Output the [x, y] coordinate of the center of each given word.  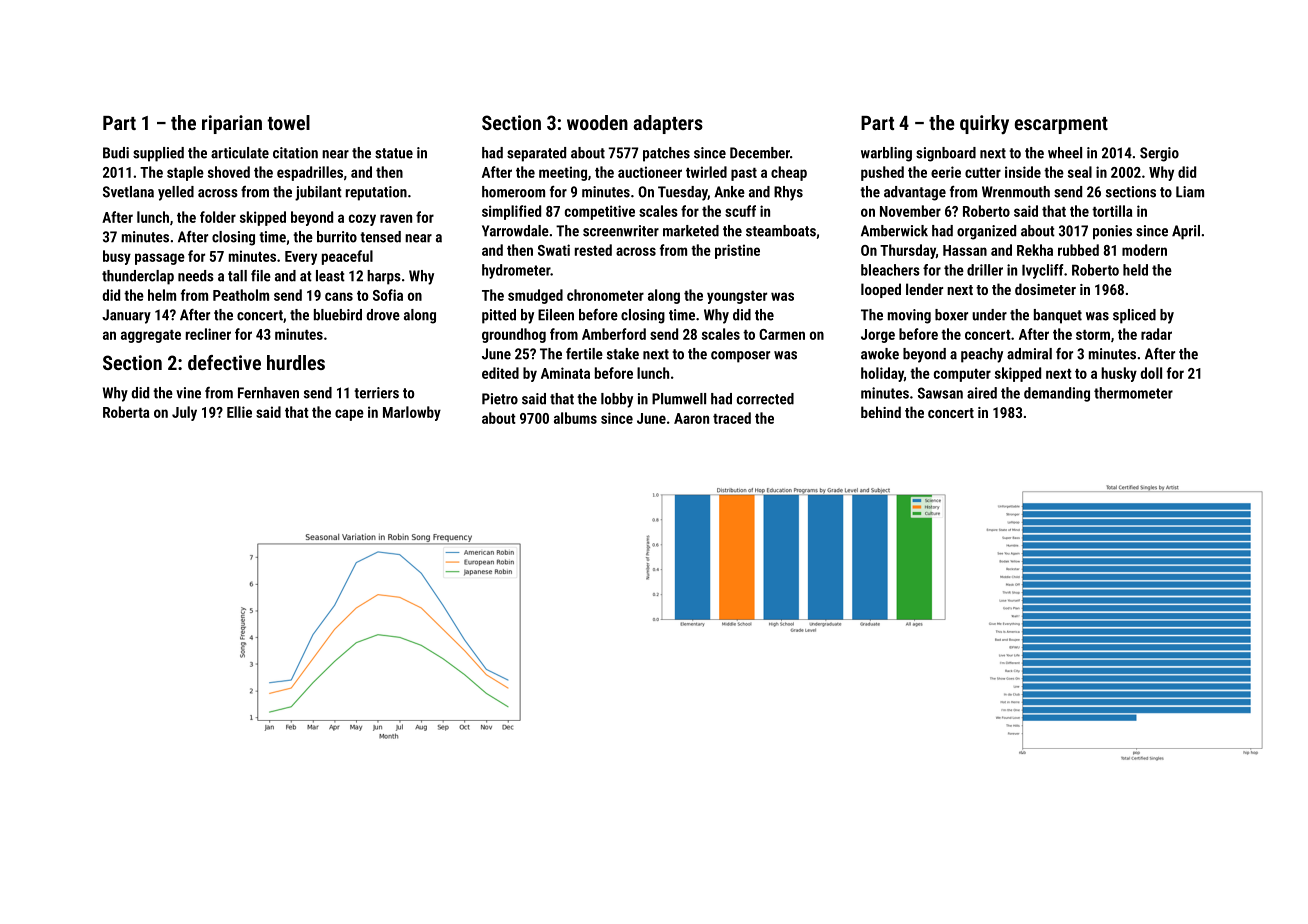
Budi [116, 153]
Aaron [691, 418]
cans [339, 296]
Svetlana [128, 192]
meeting [563, 173]
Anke [729, 192]
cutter [983, 173]
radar [1156, 334]
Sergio [1159, 154]
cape [349, 415]
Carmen [782, 334]
